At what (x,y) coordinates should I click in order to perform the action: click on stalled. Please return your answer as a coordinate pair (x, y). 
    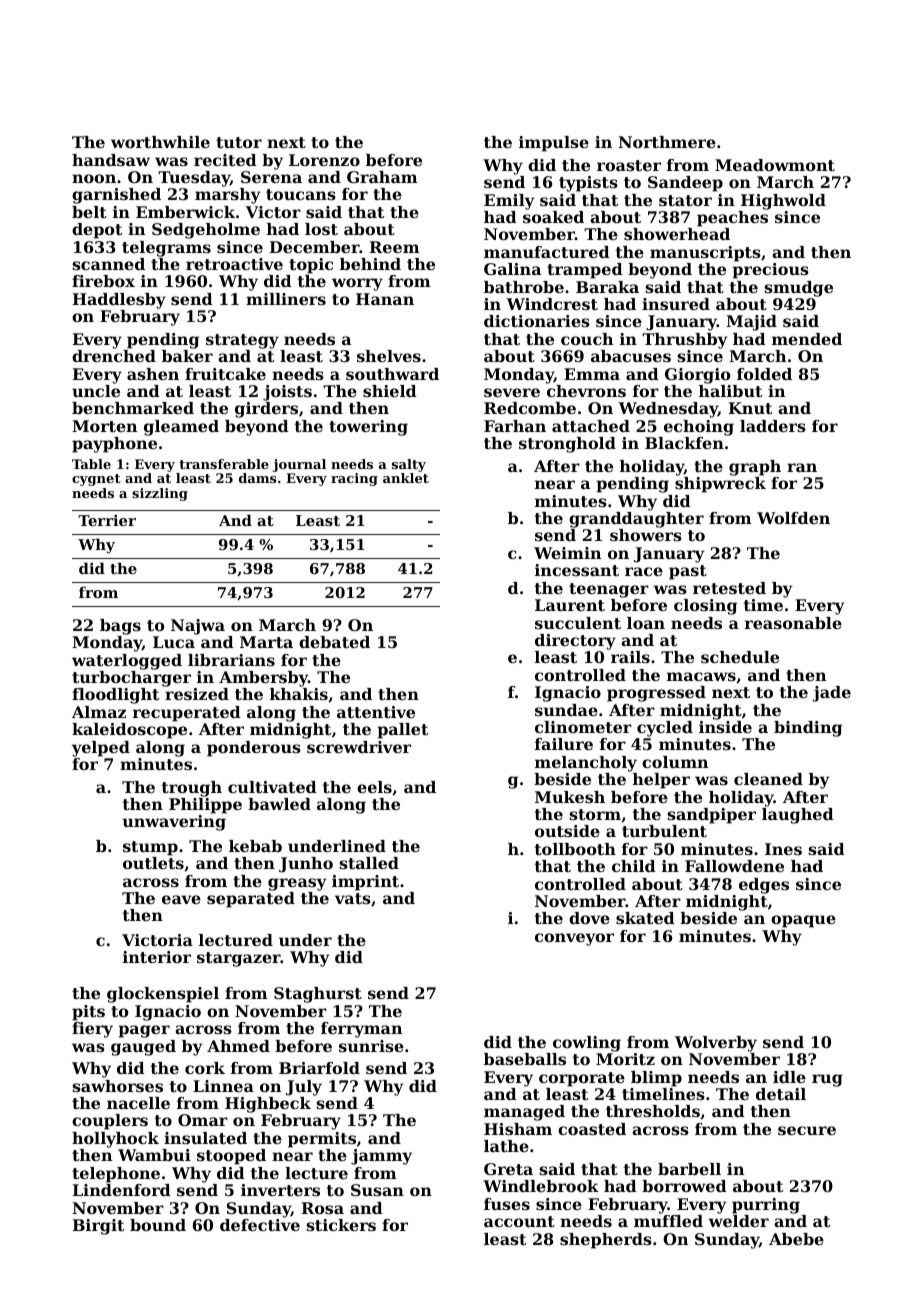
    Looking at the image, I should click on (369, 863).
